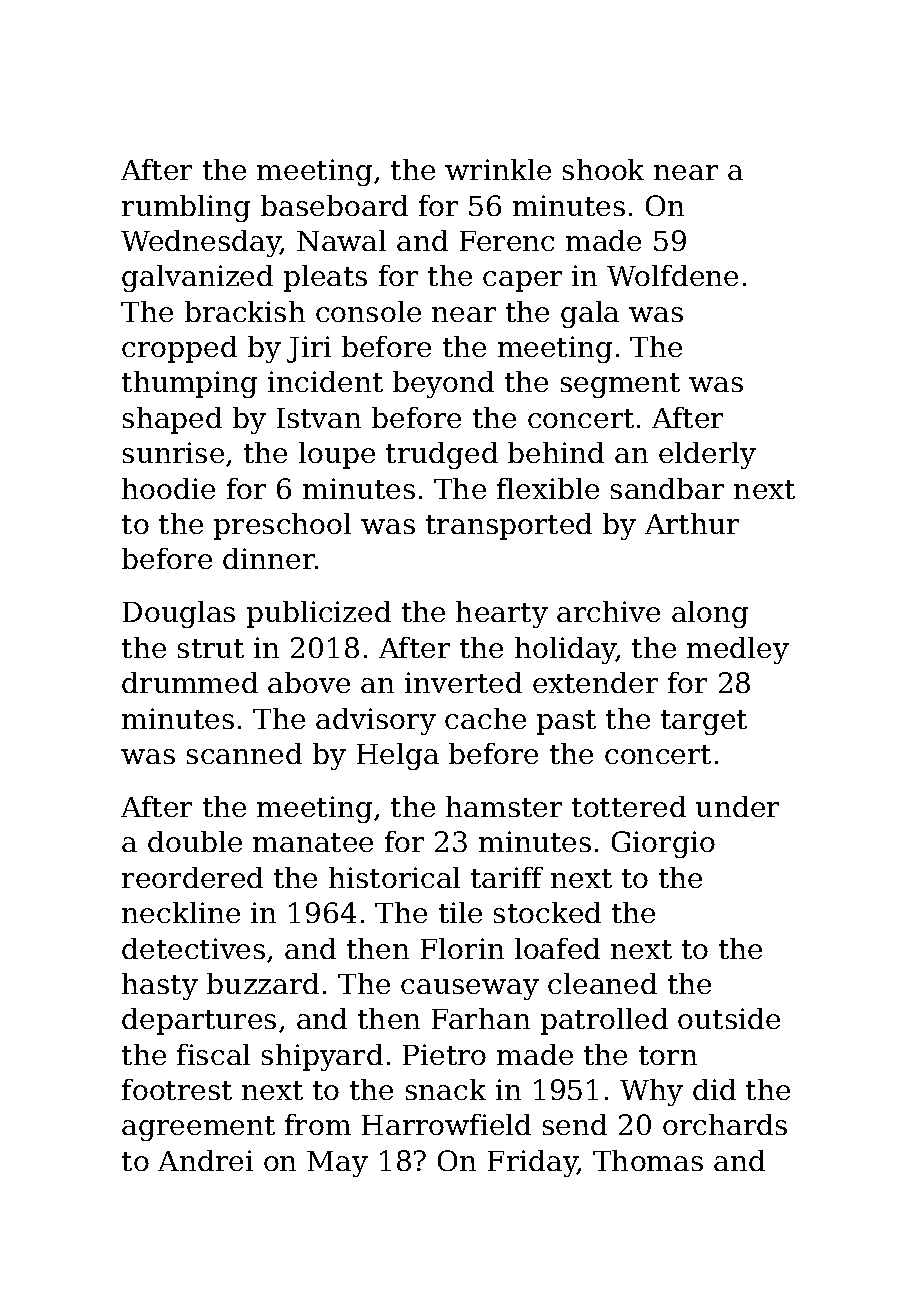  What do you see at coordinates (498, 169) in the screenshot?
I see `wrinkle` at bounding box center [498, 169].
